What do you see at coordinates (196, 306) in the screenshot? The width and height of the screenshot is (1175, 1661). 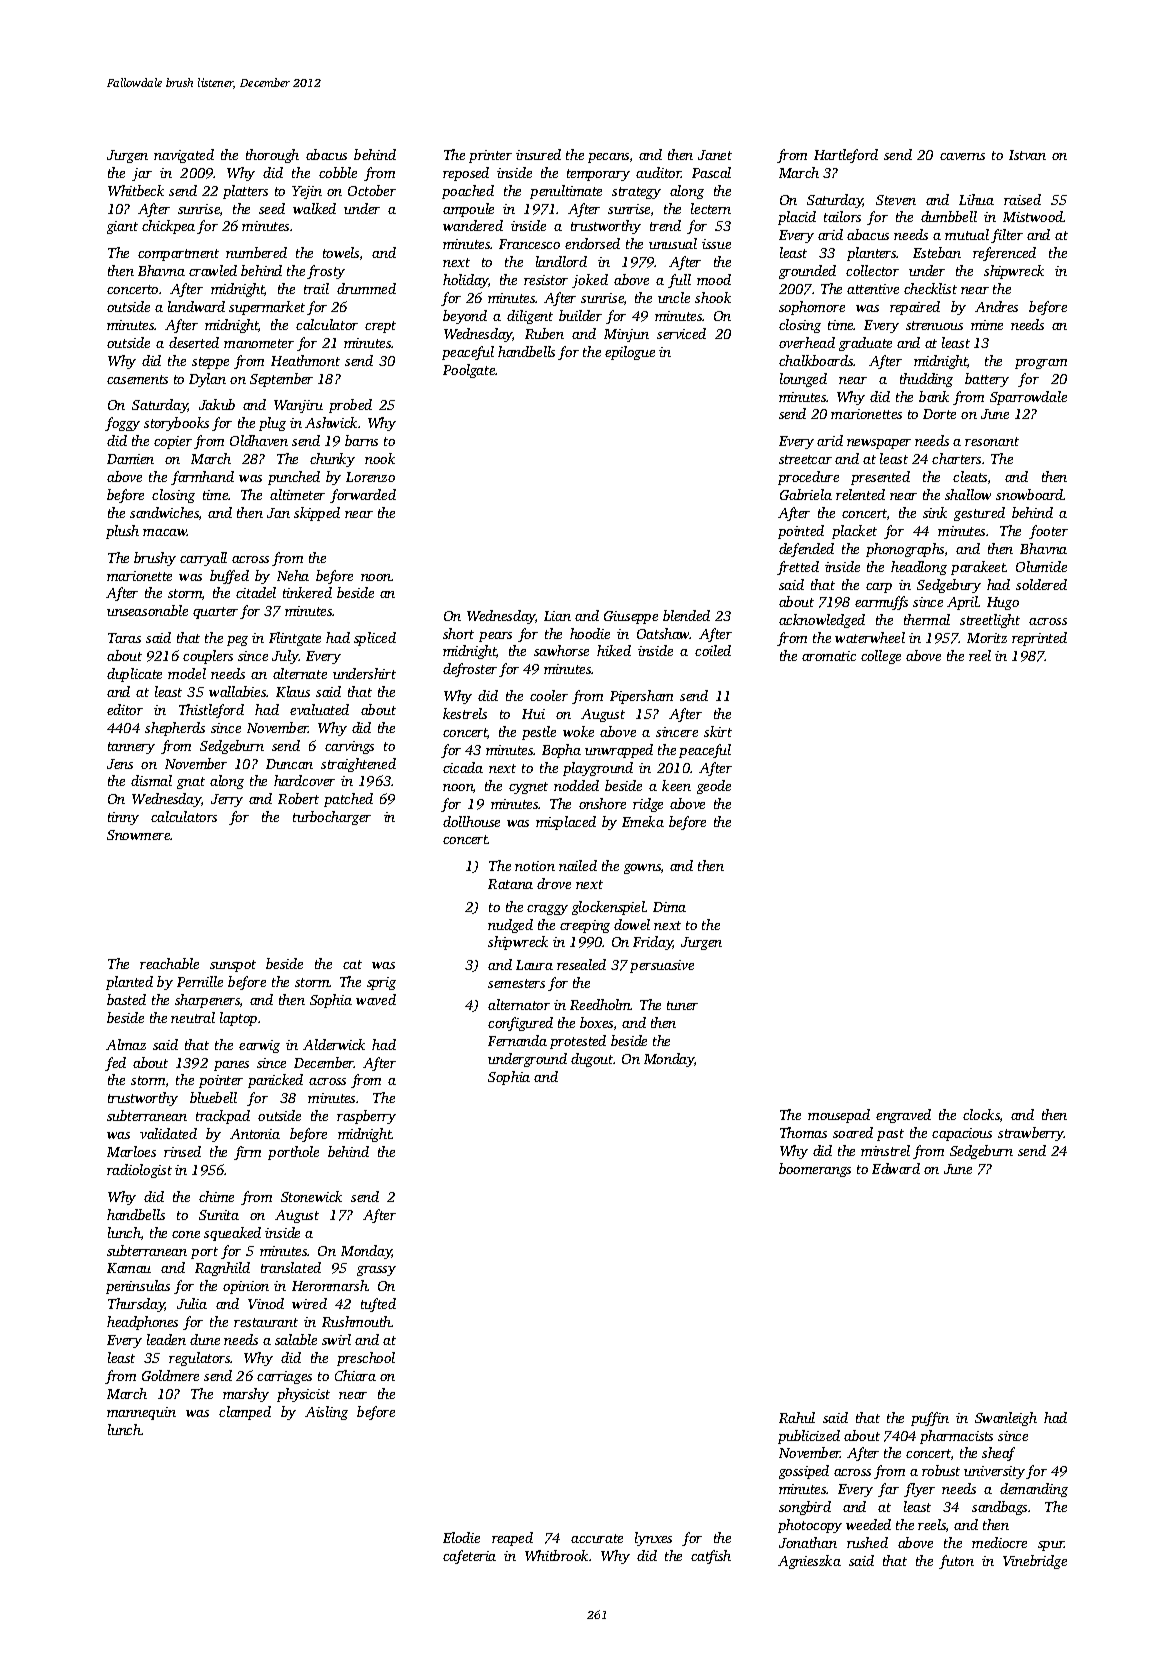 I see `landward` at bounding box center [196, 306].
